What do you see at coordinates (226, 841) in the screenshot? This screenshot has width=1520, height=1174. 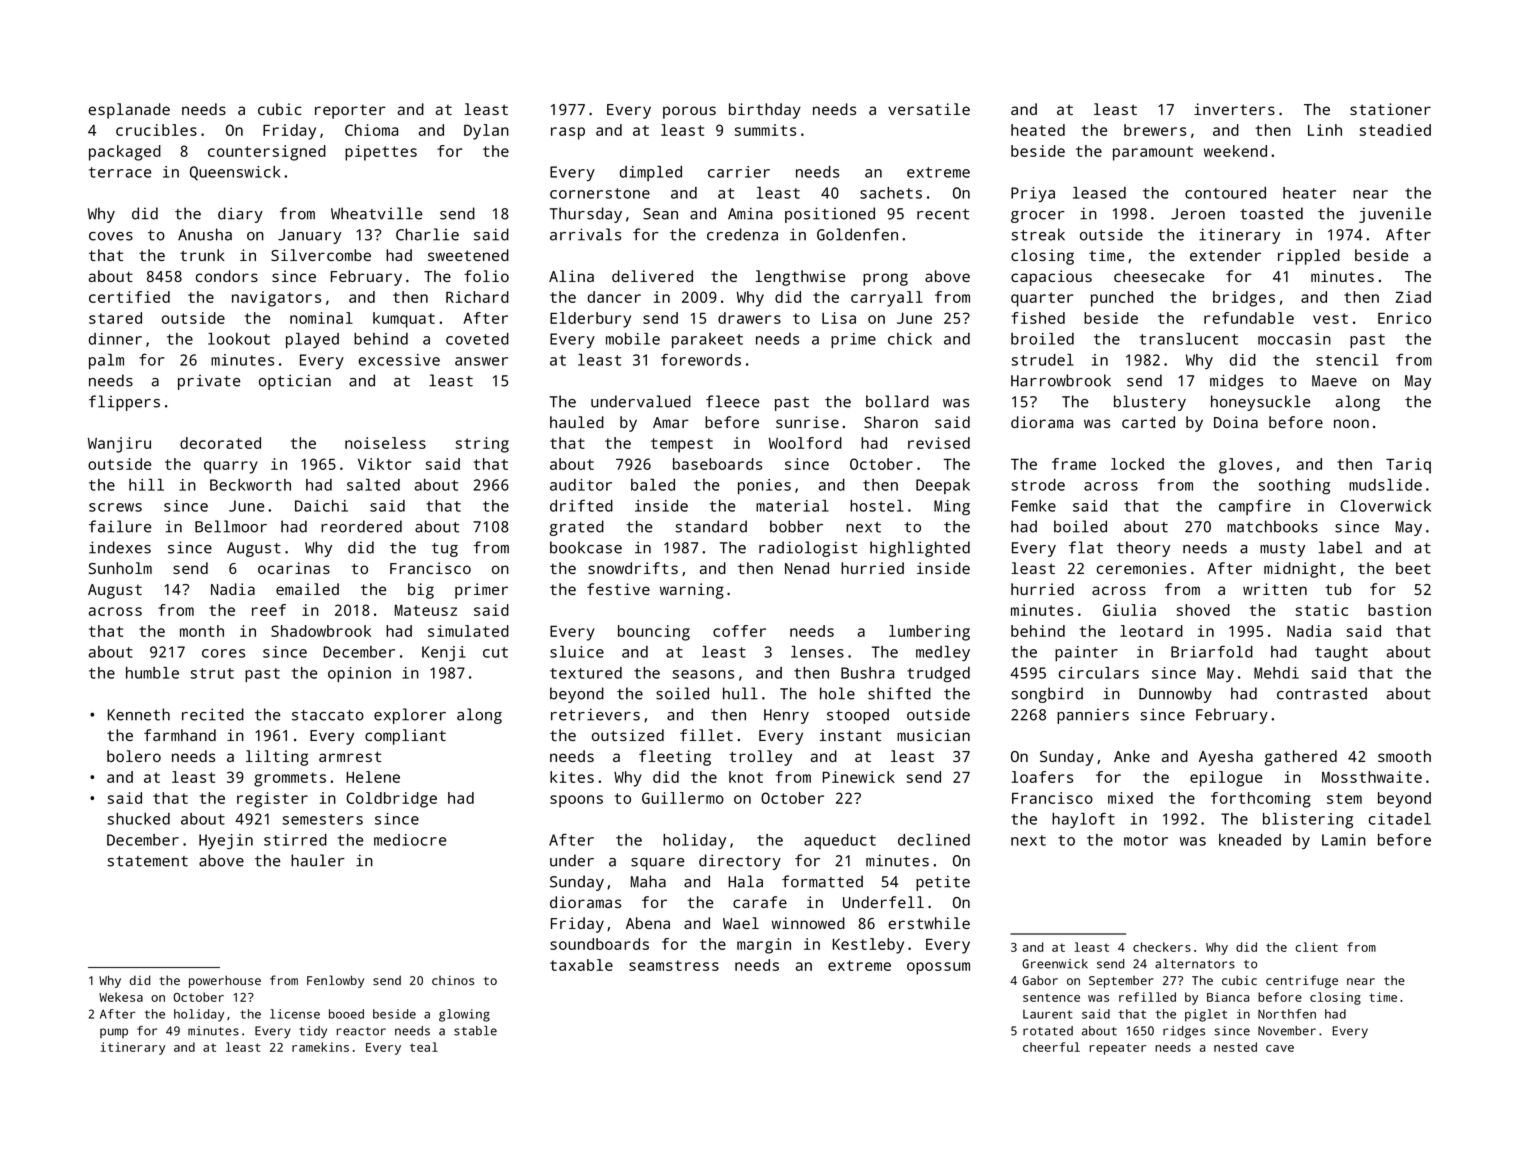 I see `Hyejin` at bounding box center [226, 841].
